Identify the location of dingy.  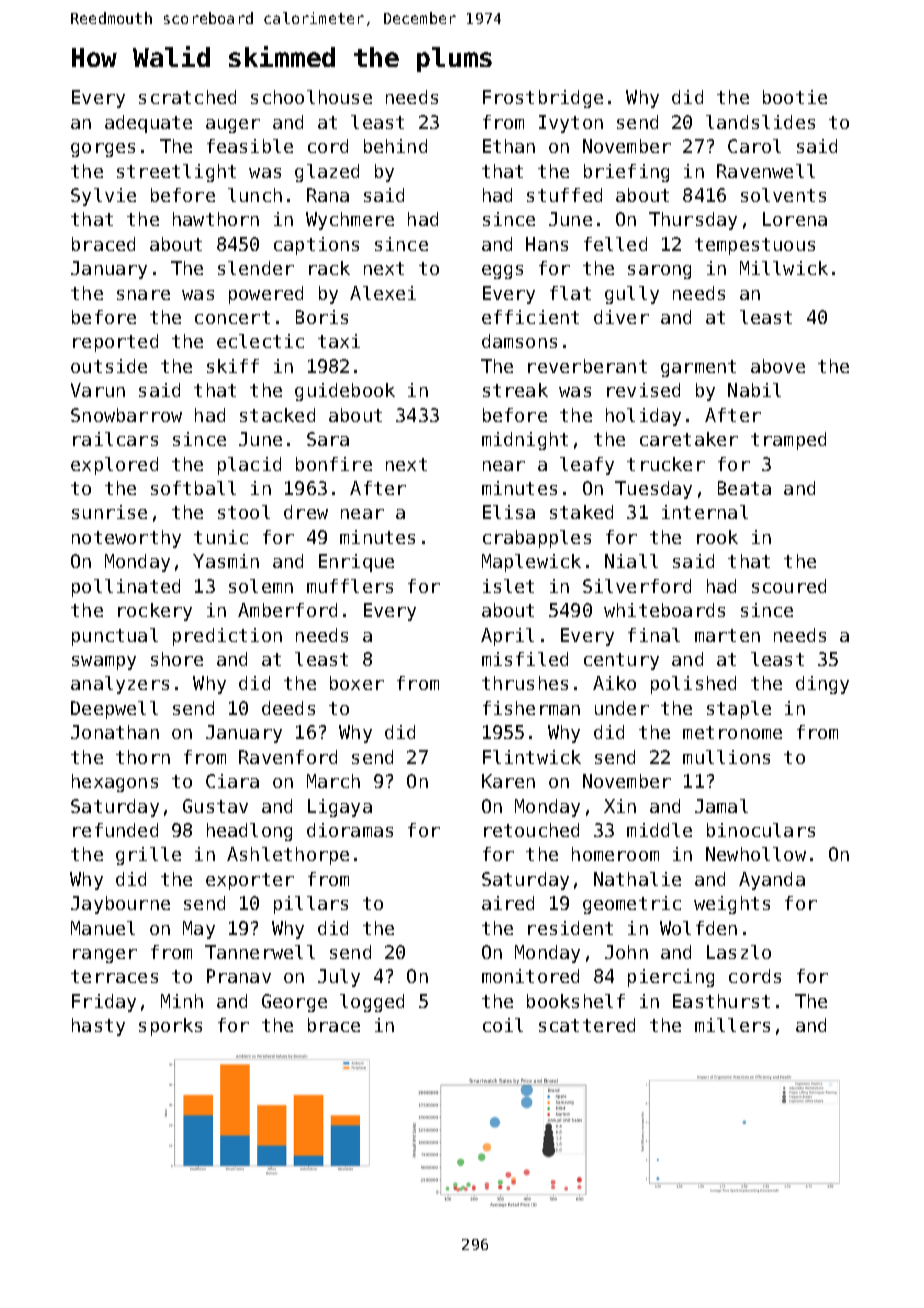
(822, 685).
